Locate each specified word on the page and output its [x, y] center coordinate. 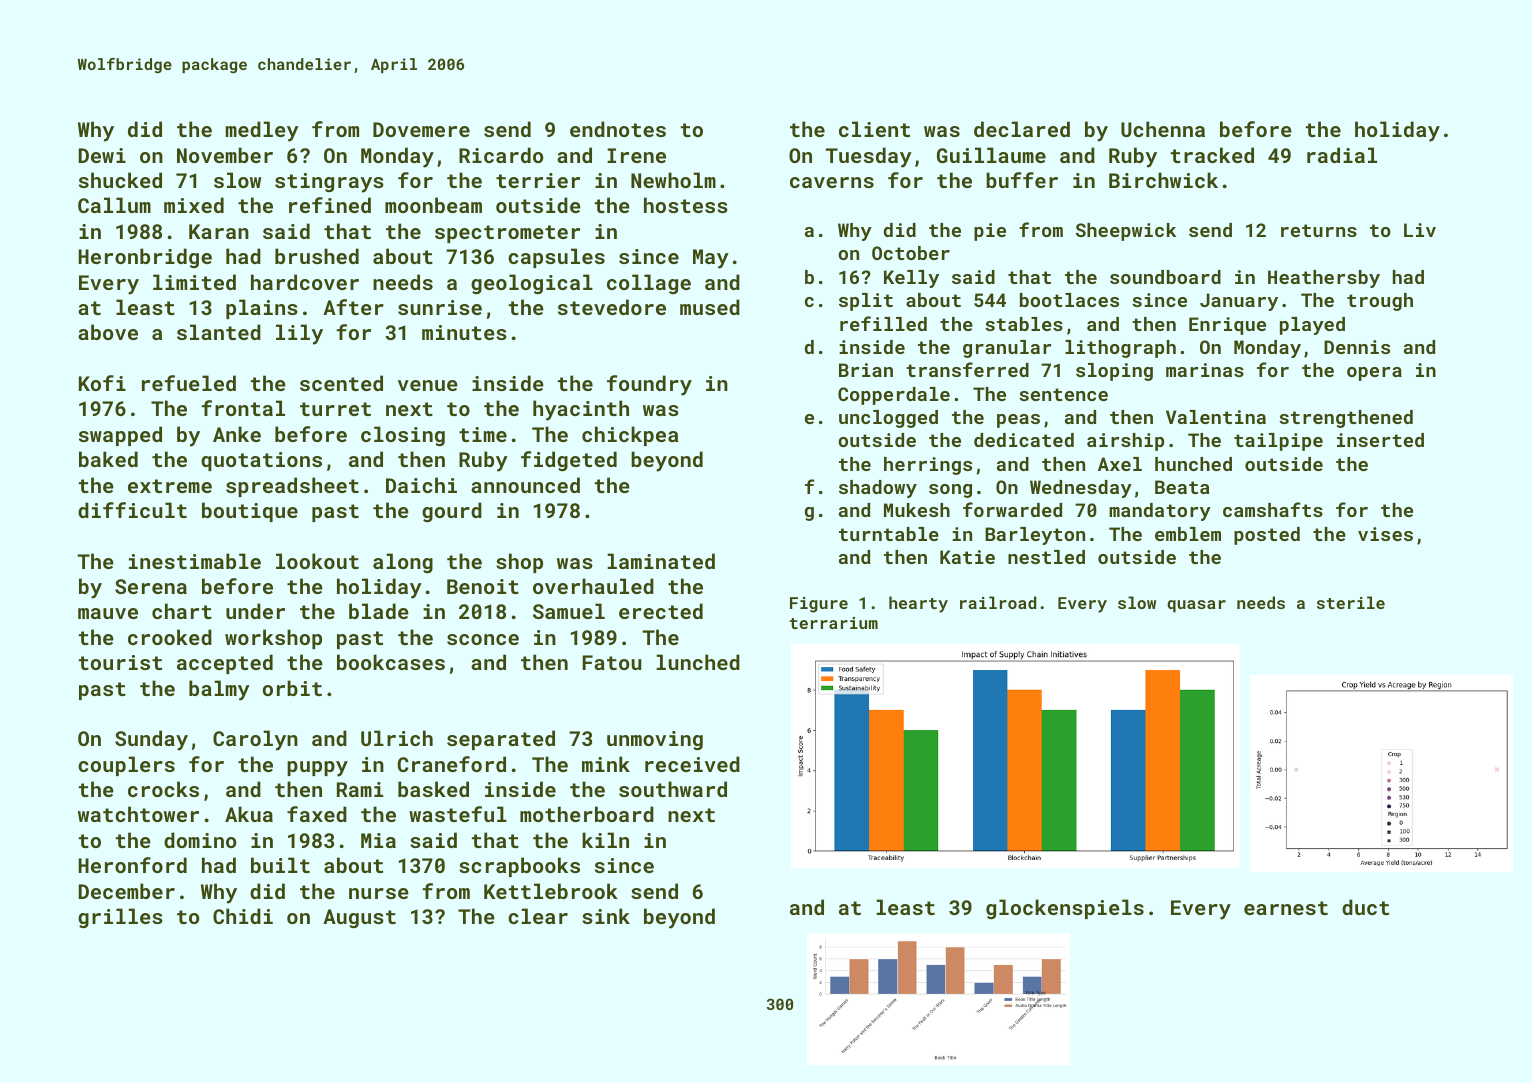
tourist [120, 662]
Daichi [421, 485]
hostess [686, 205]
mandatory [1160, 512]
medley [262, 131]
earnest [1286, 908]
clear [538, 916]
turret [335, 409]
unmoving [655, 740]
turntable [889, 534]
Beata [1182, 487]
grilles [120, 918]
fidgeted [569, 461]
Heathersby [1324, 279]
